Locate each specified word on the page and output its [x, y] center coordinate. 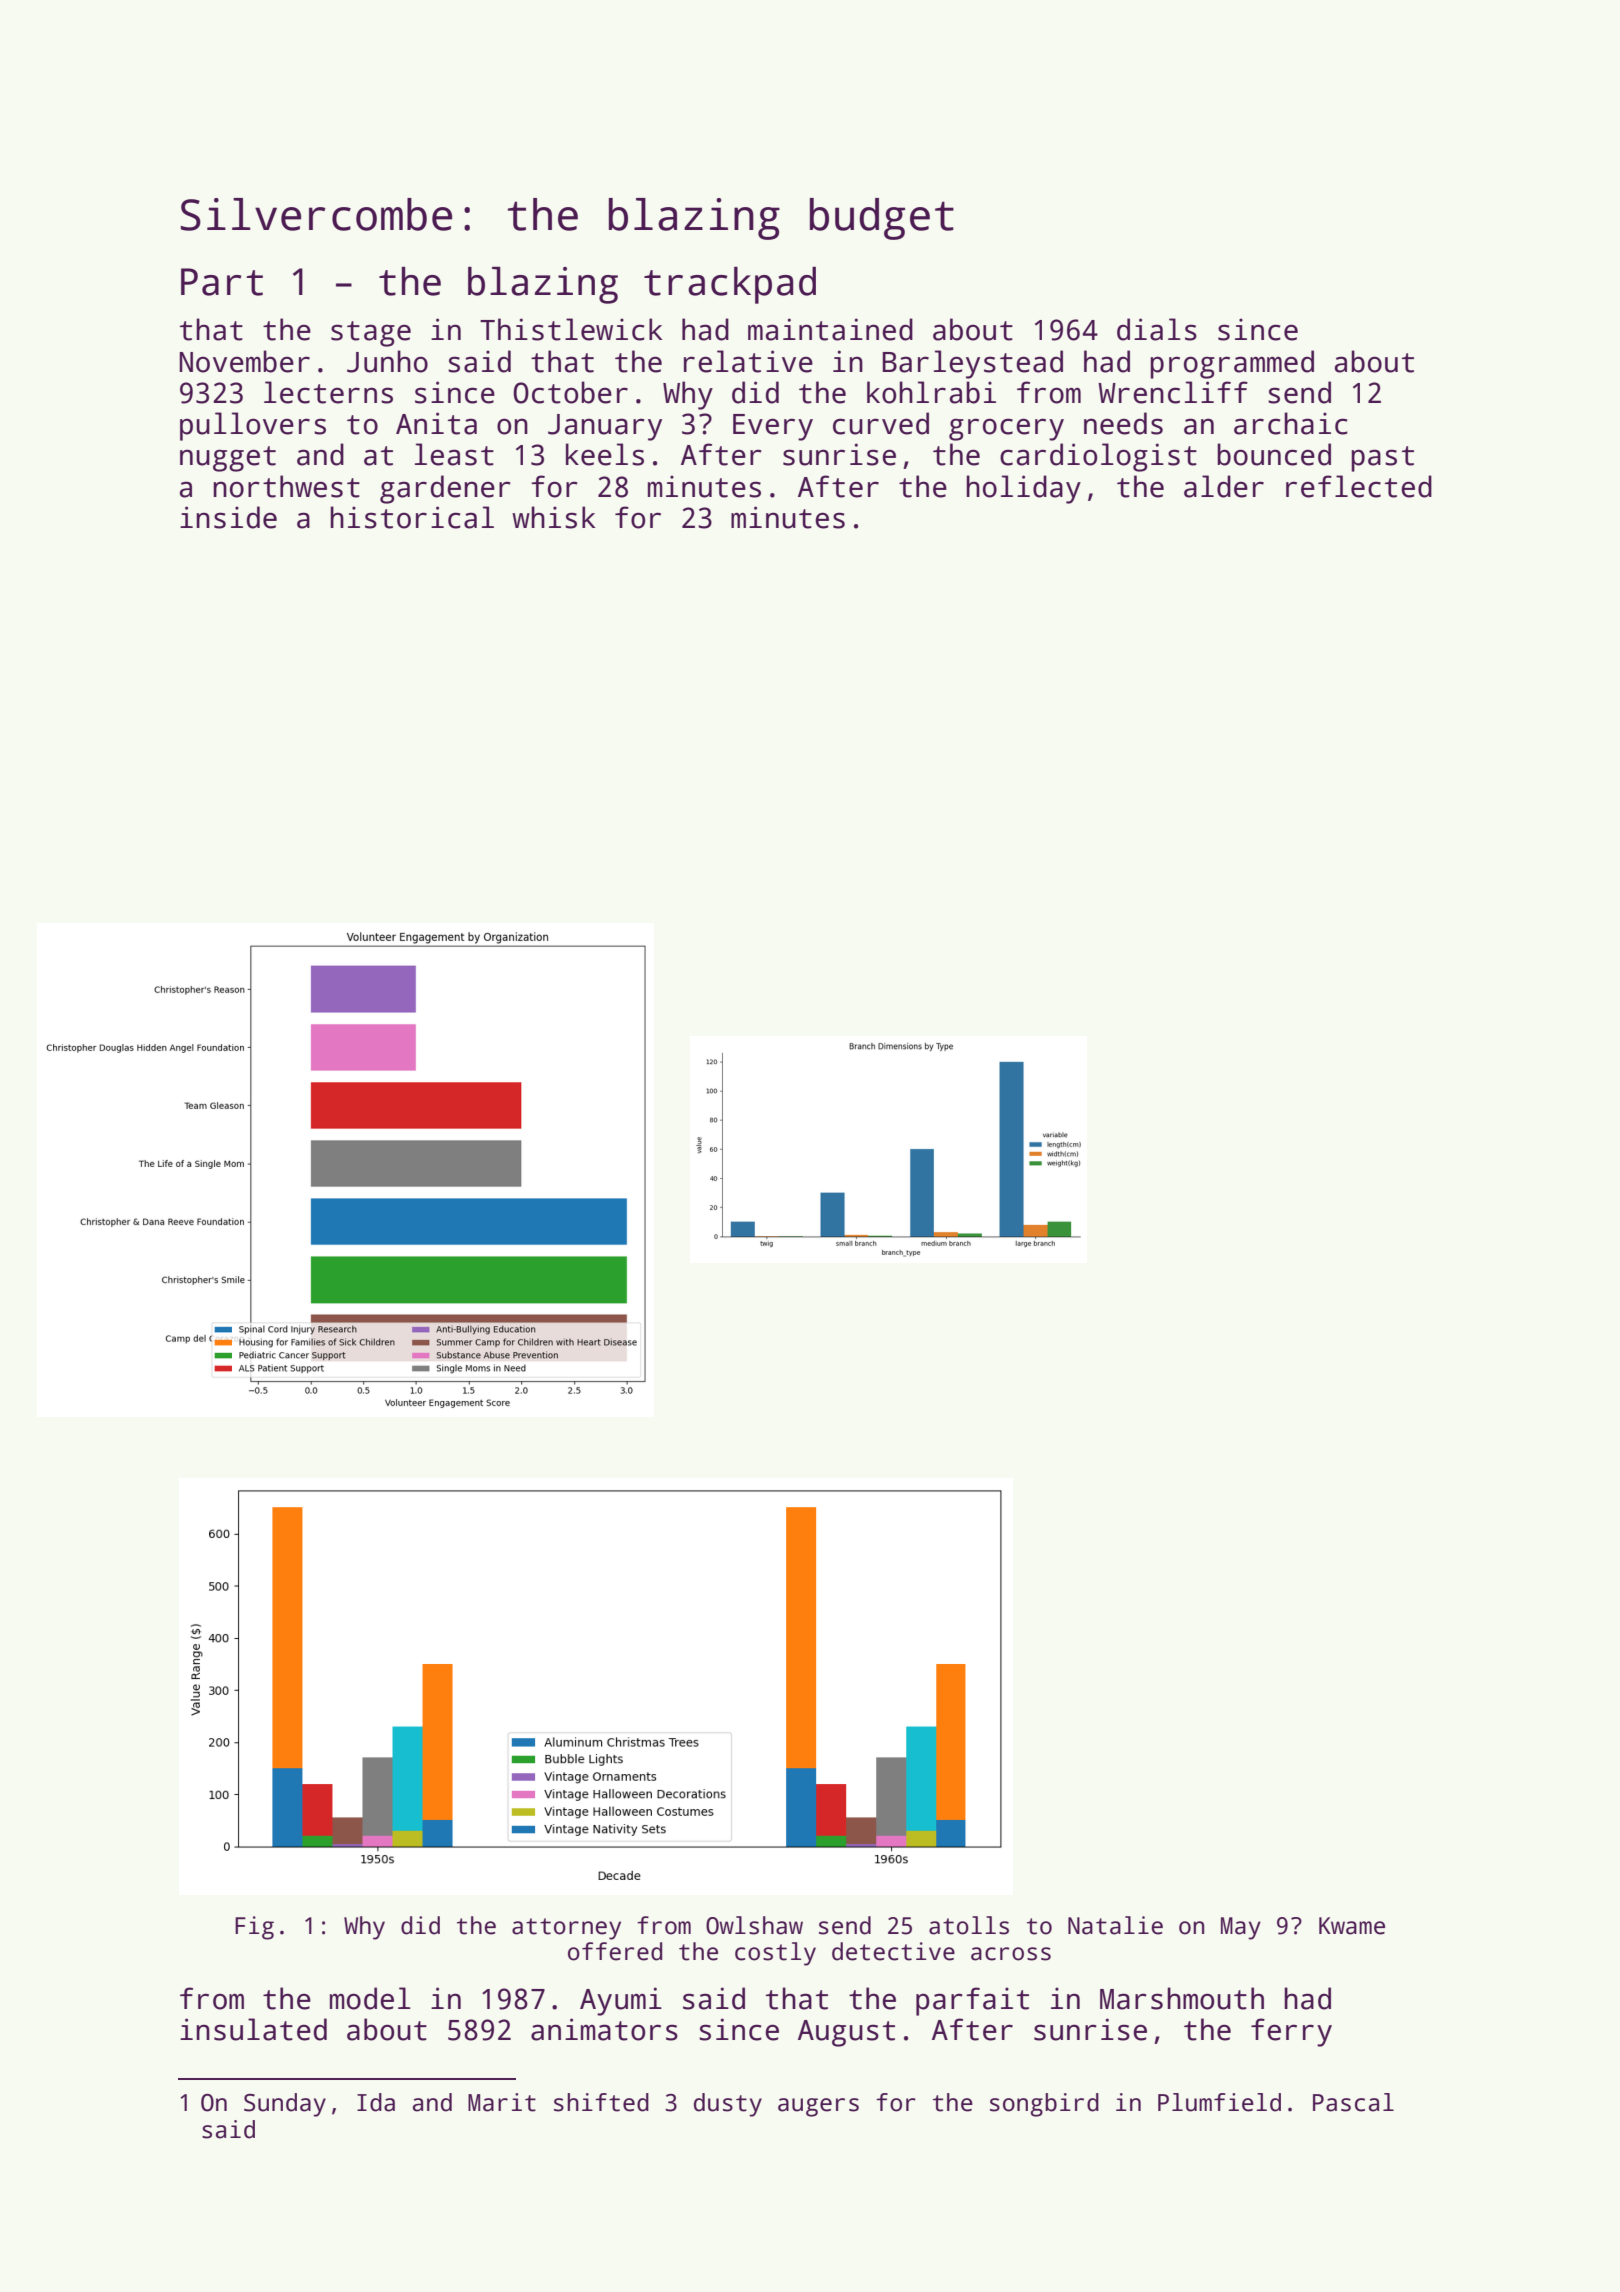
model [370, 1998]
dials [1157, 329]
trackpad [730, 285]
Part [222, 282]
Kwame [1352, 1926]
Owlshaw [754, 1925]
